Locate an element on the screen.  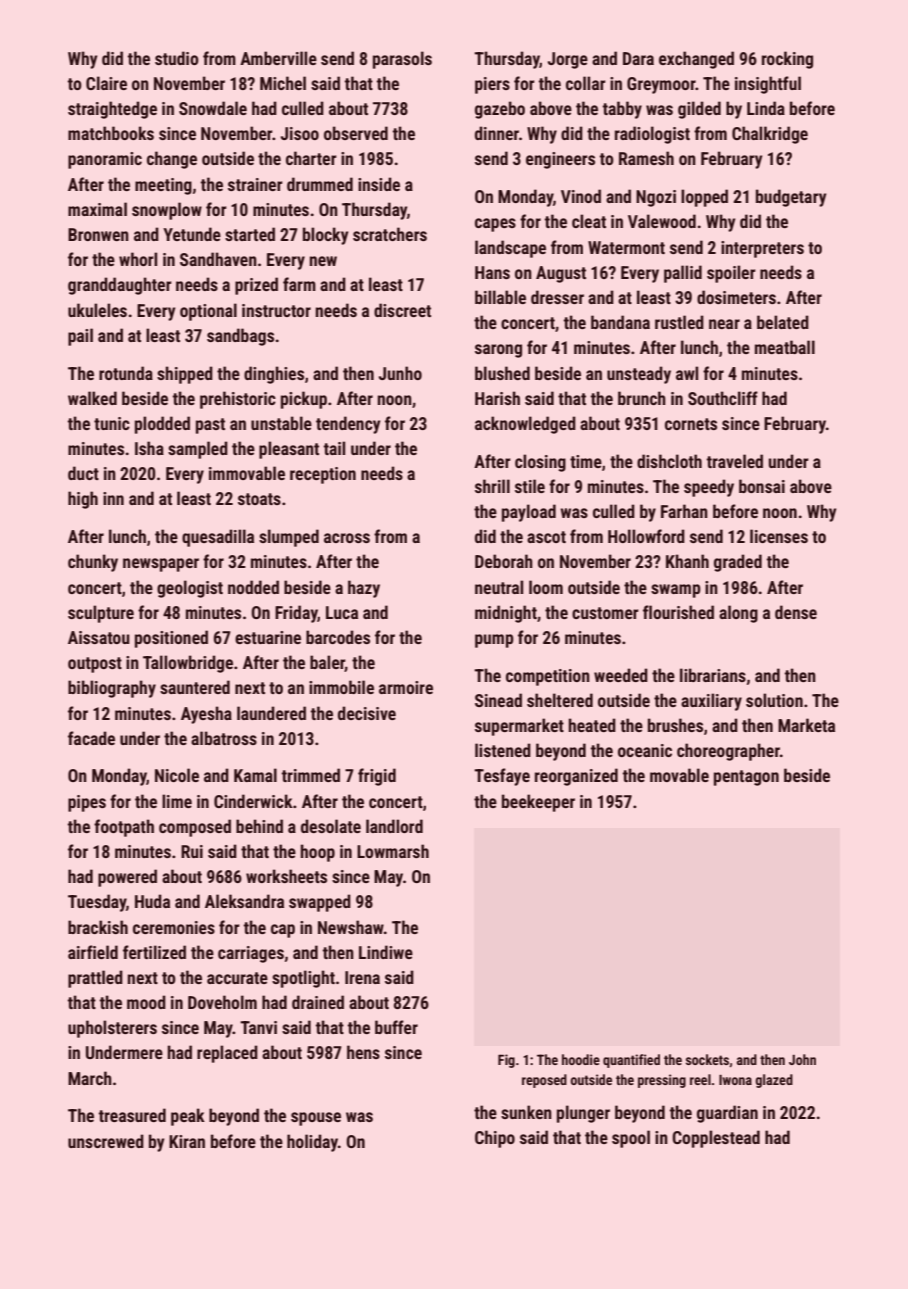
Michel is located at coordinates (283, 83).
